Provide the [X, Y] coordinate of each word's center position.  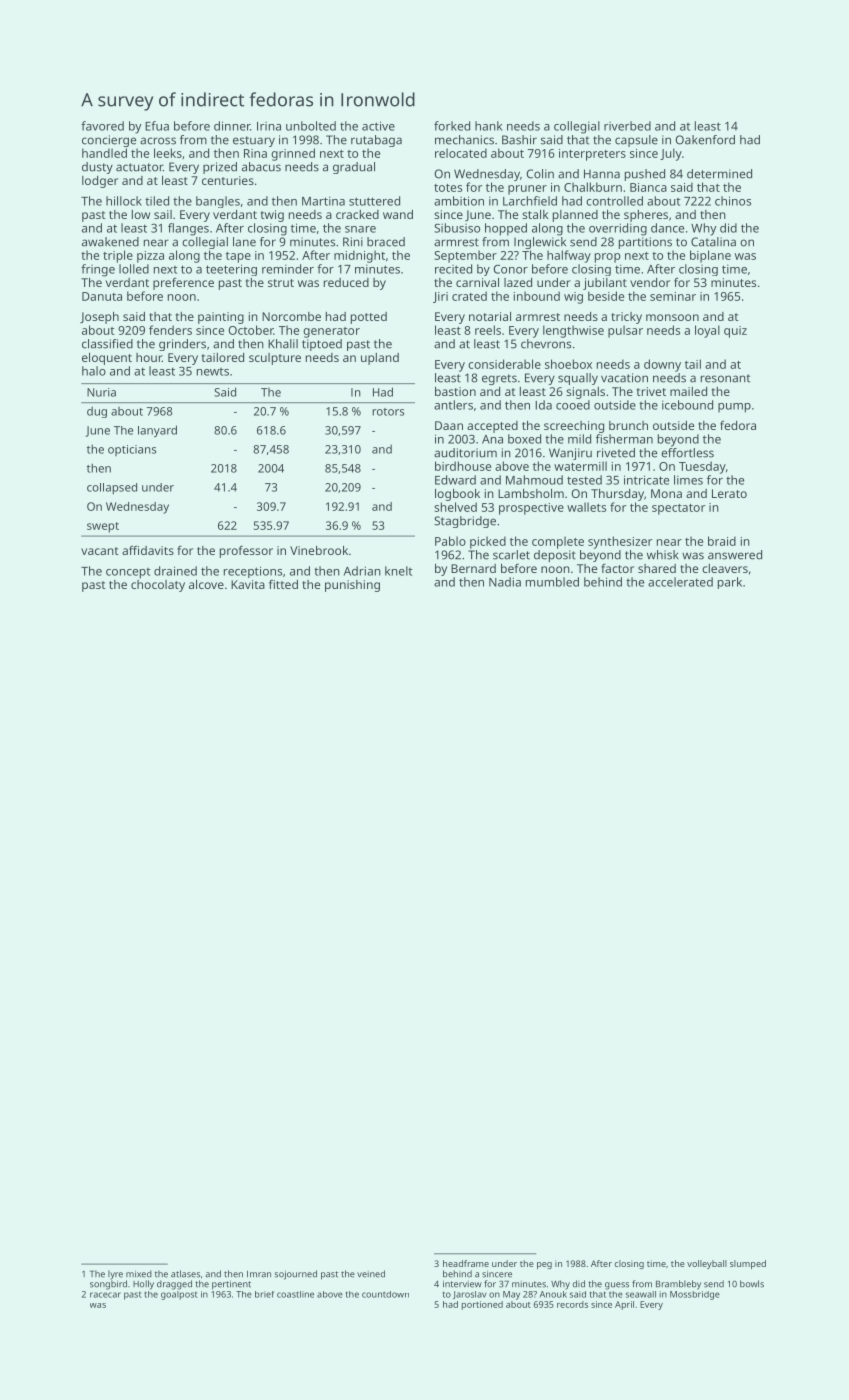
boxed [524, 439]
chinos [733, 201]
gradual [354, 168]
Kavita [248, 584]
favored [102, 126]
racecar [105, 1295]
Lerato [729, 493]
